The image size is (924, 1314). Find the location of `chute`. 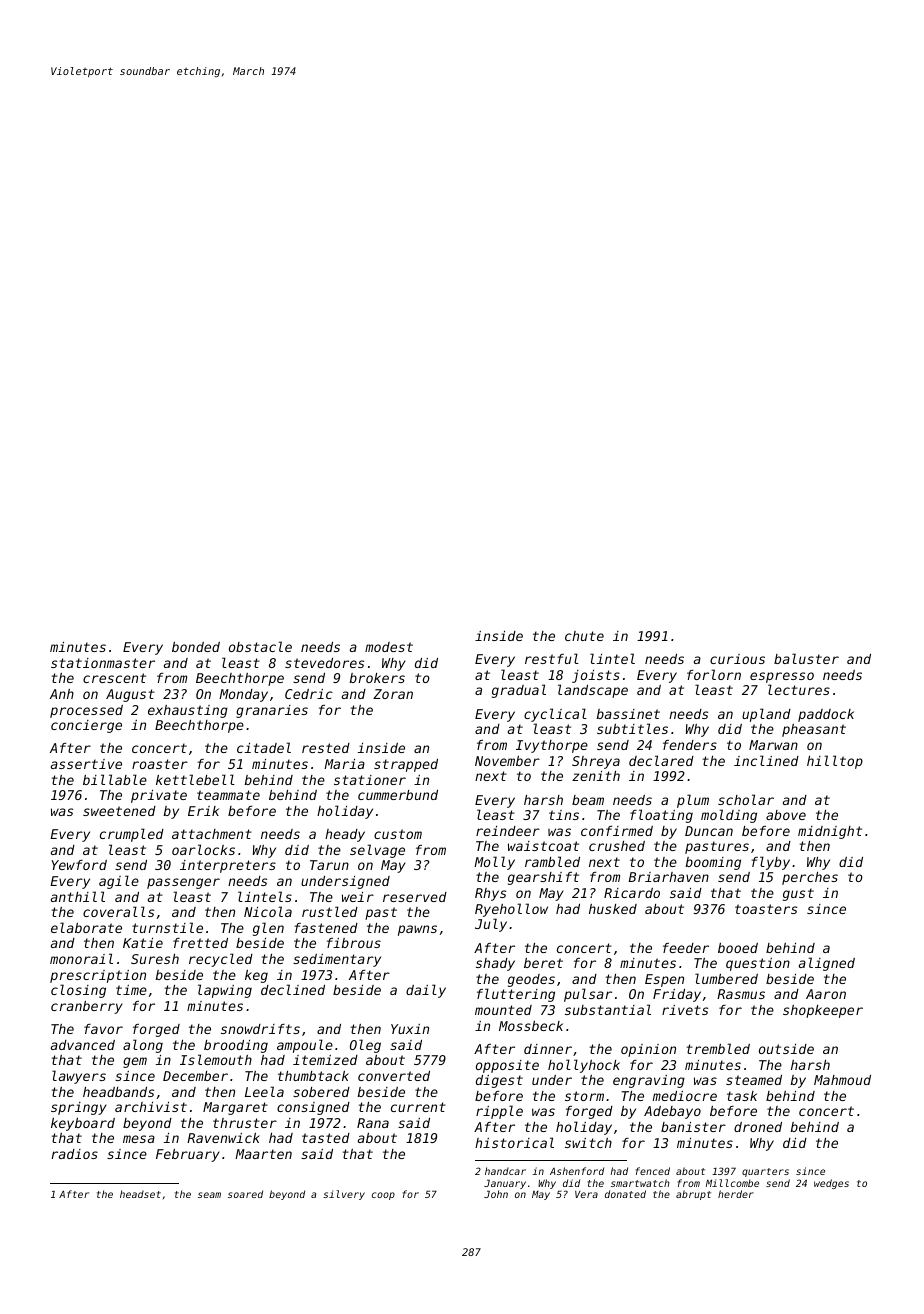

chute is located at coordinates (584, 636).
